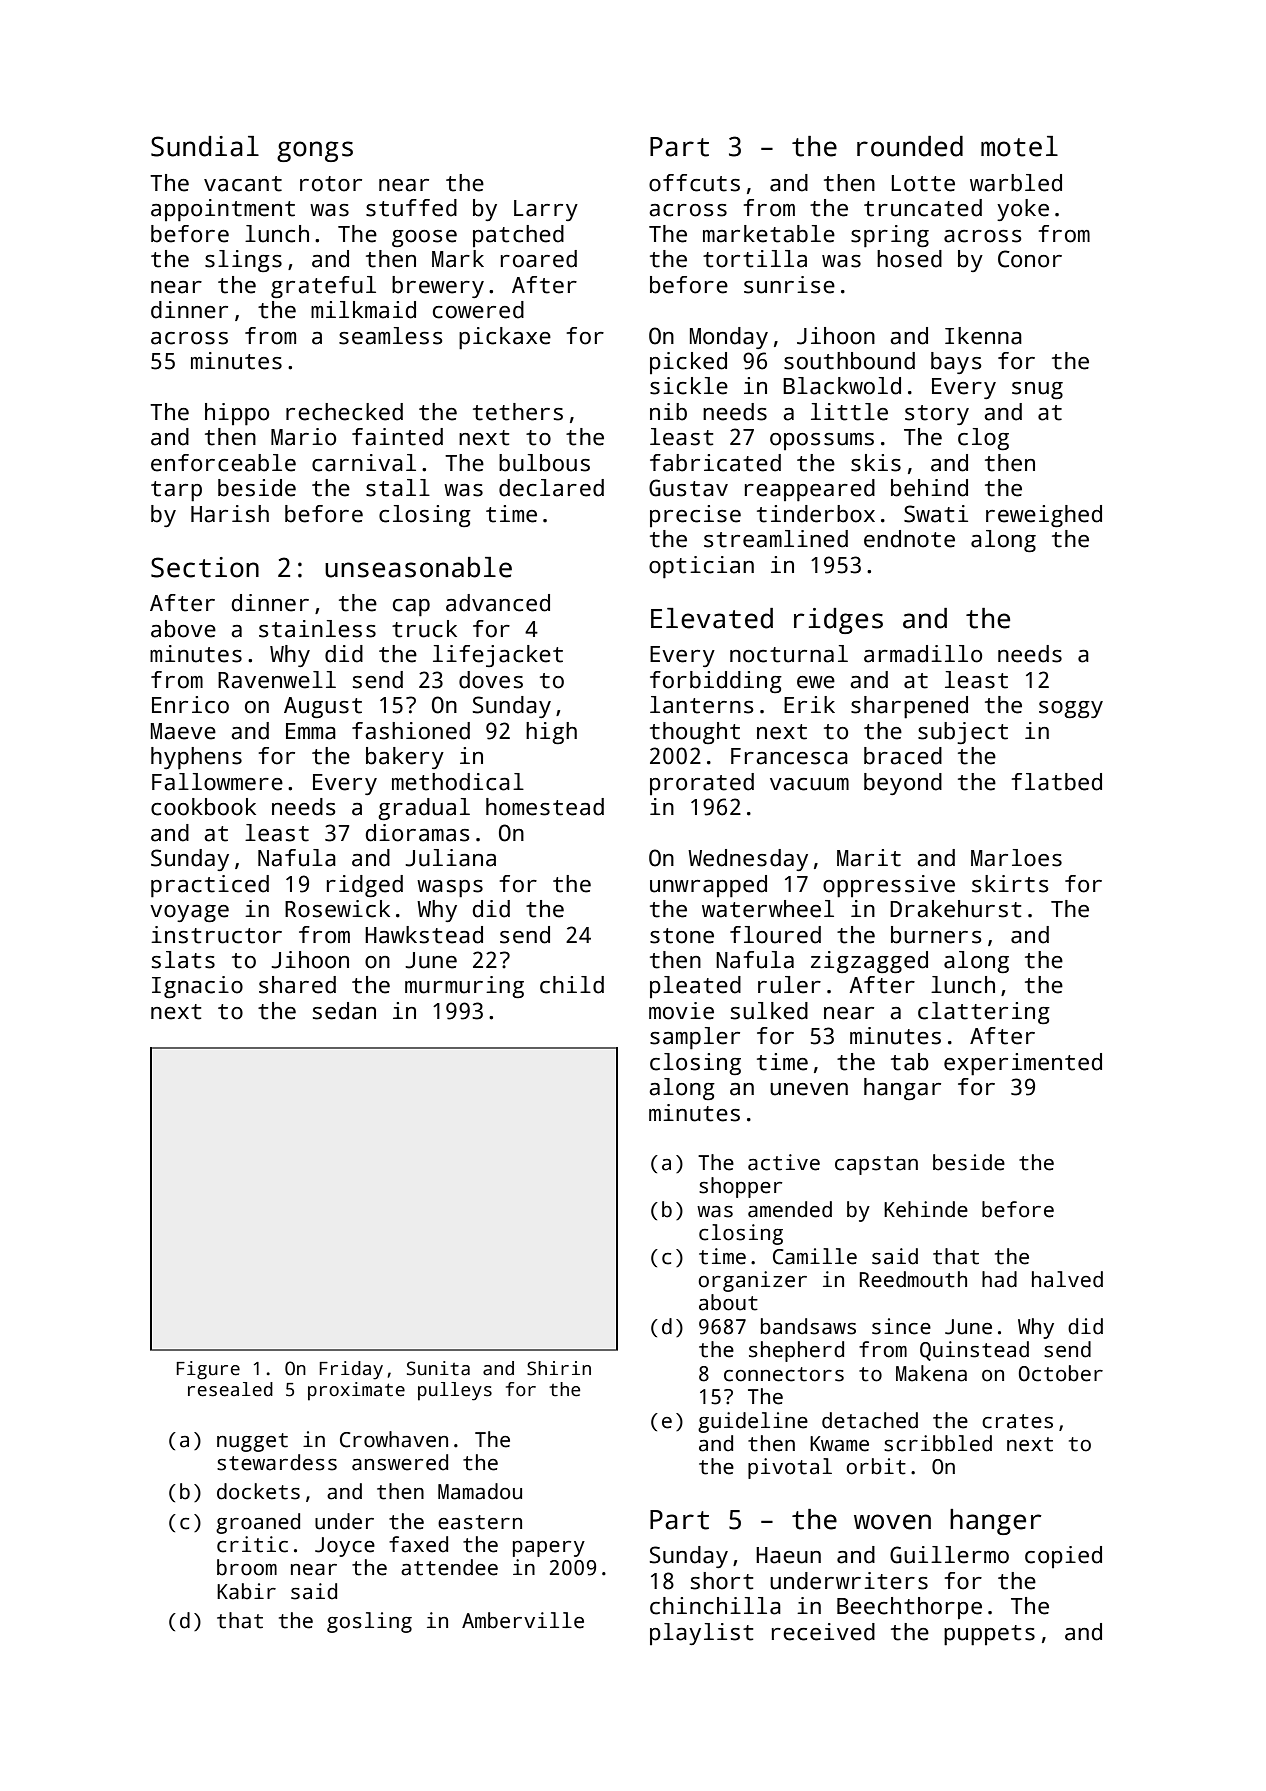 This screenshot has width=1266, height=1791. I want to click on short, so click(722, 1581).
